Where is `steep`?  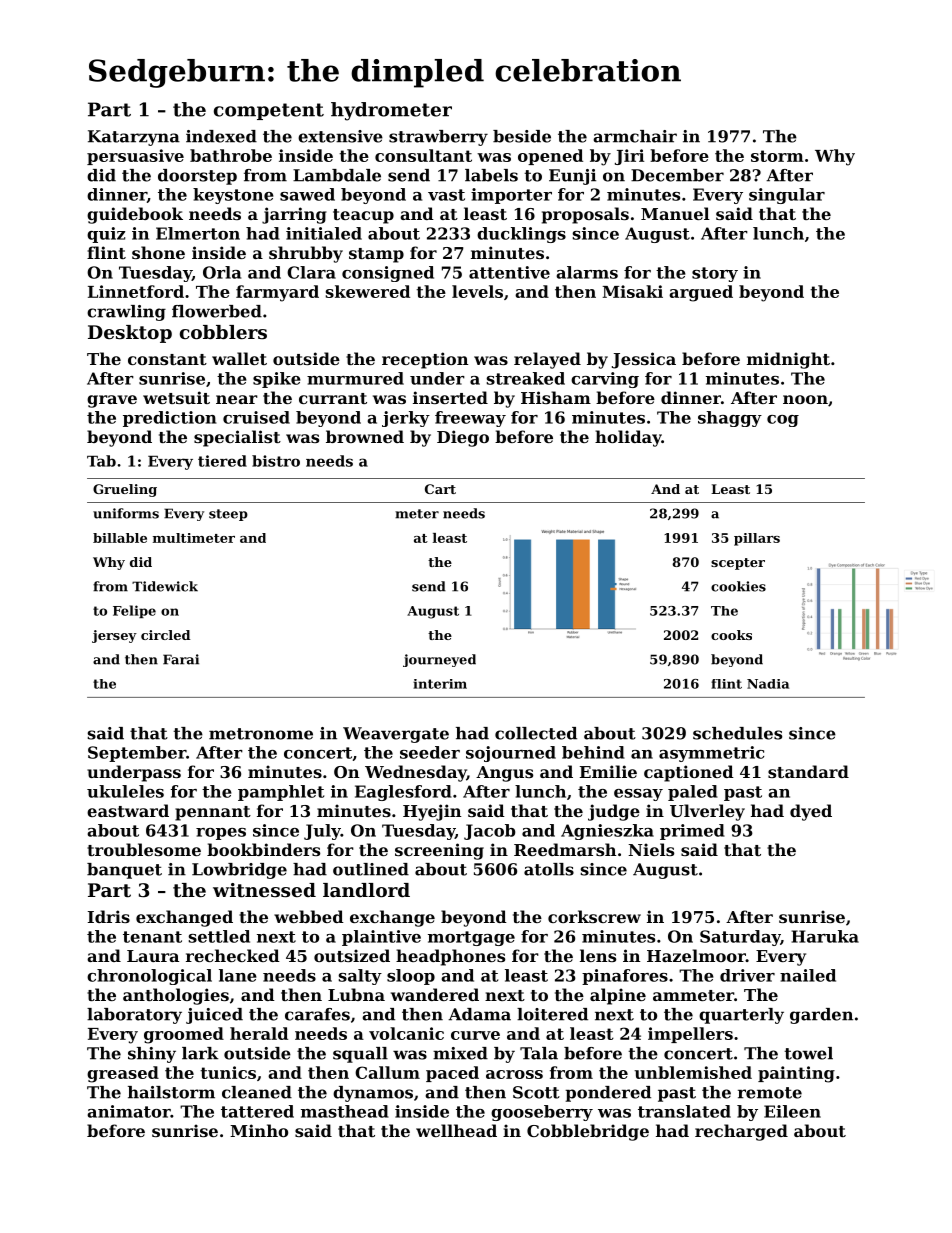
steep is located at coordinates (228, 515).
